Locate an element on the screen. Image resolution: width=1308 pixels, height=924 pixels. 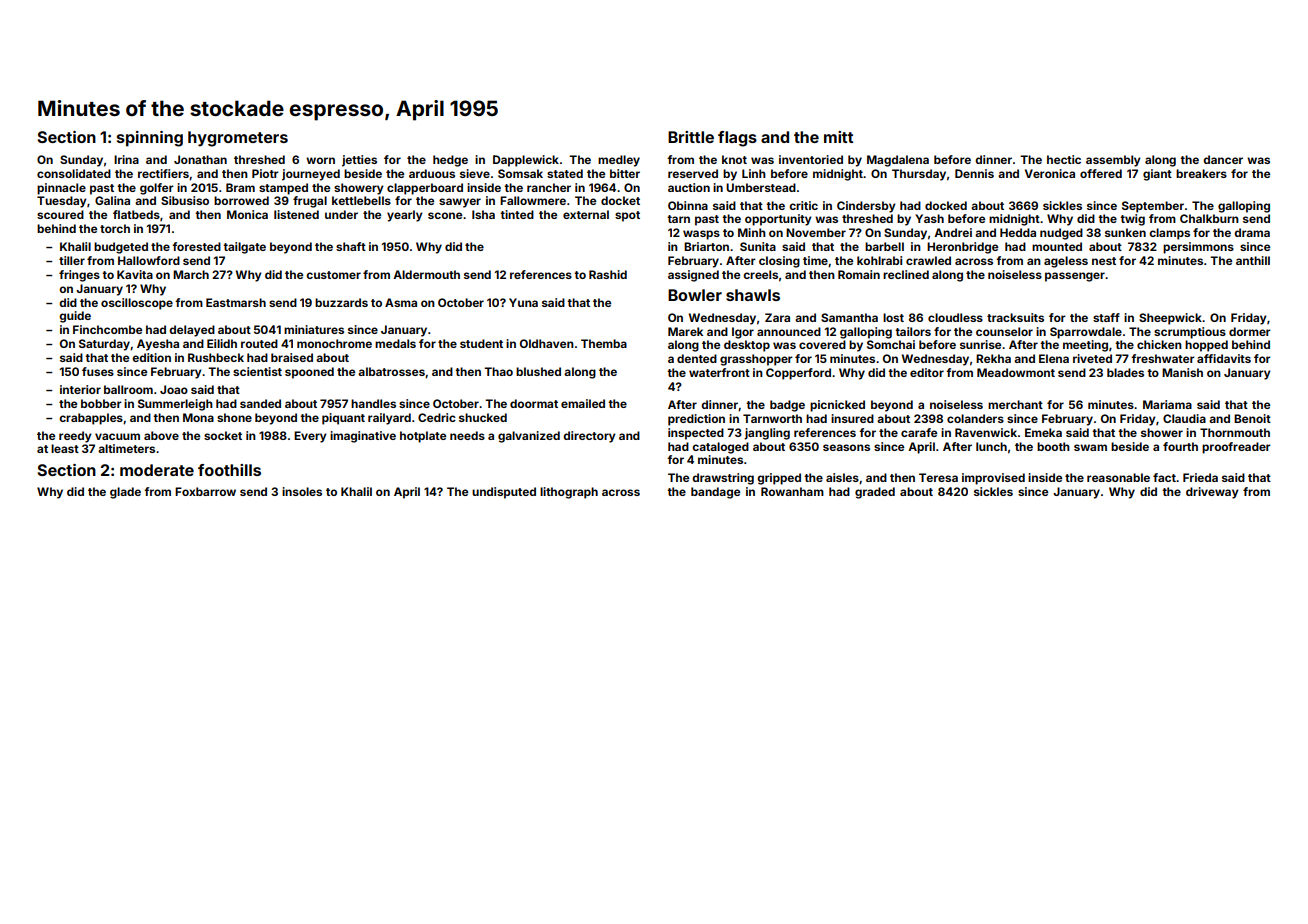
waterfront is located at coordinates (719, 372).
